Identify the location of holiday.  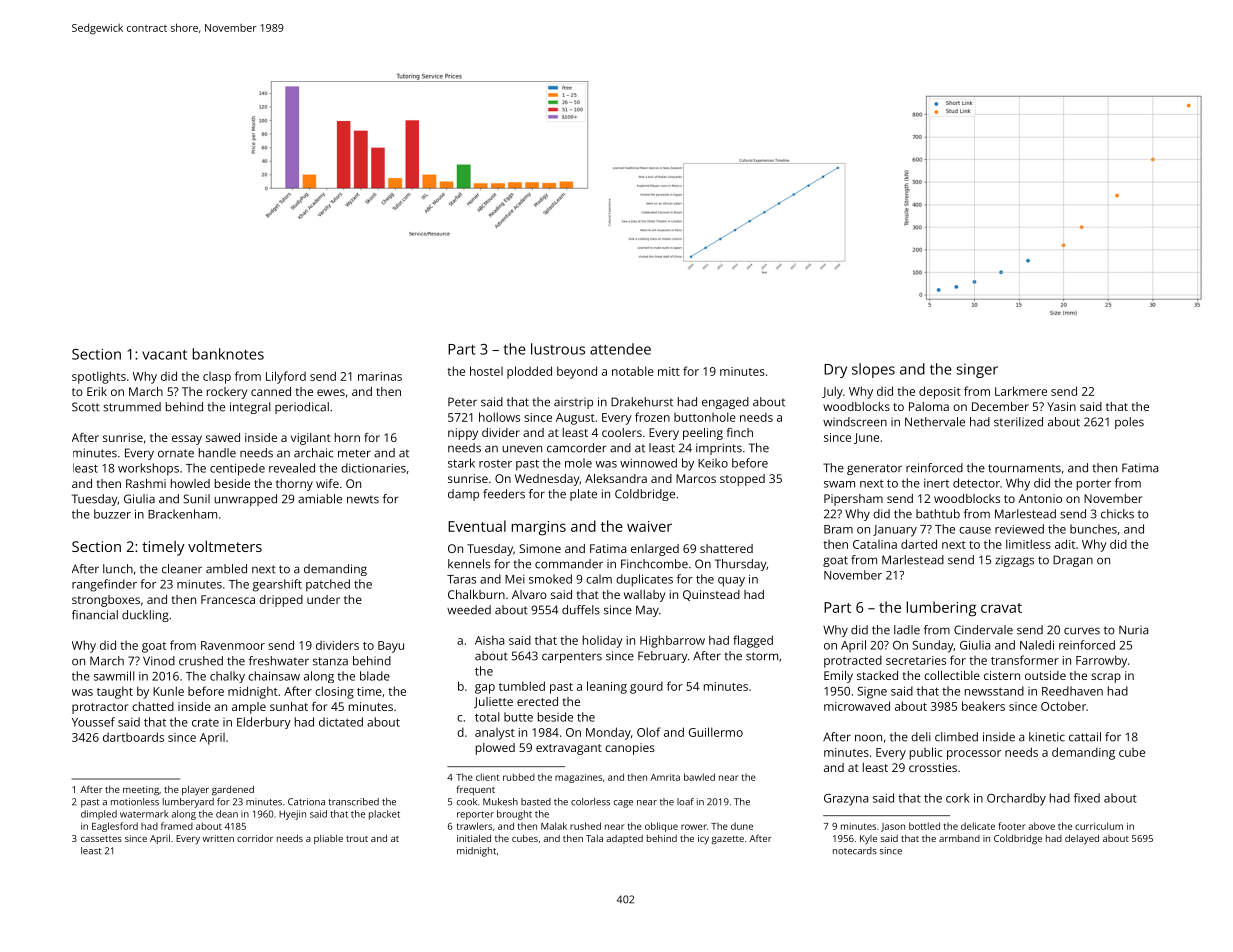
(603, 641).
